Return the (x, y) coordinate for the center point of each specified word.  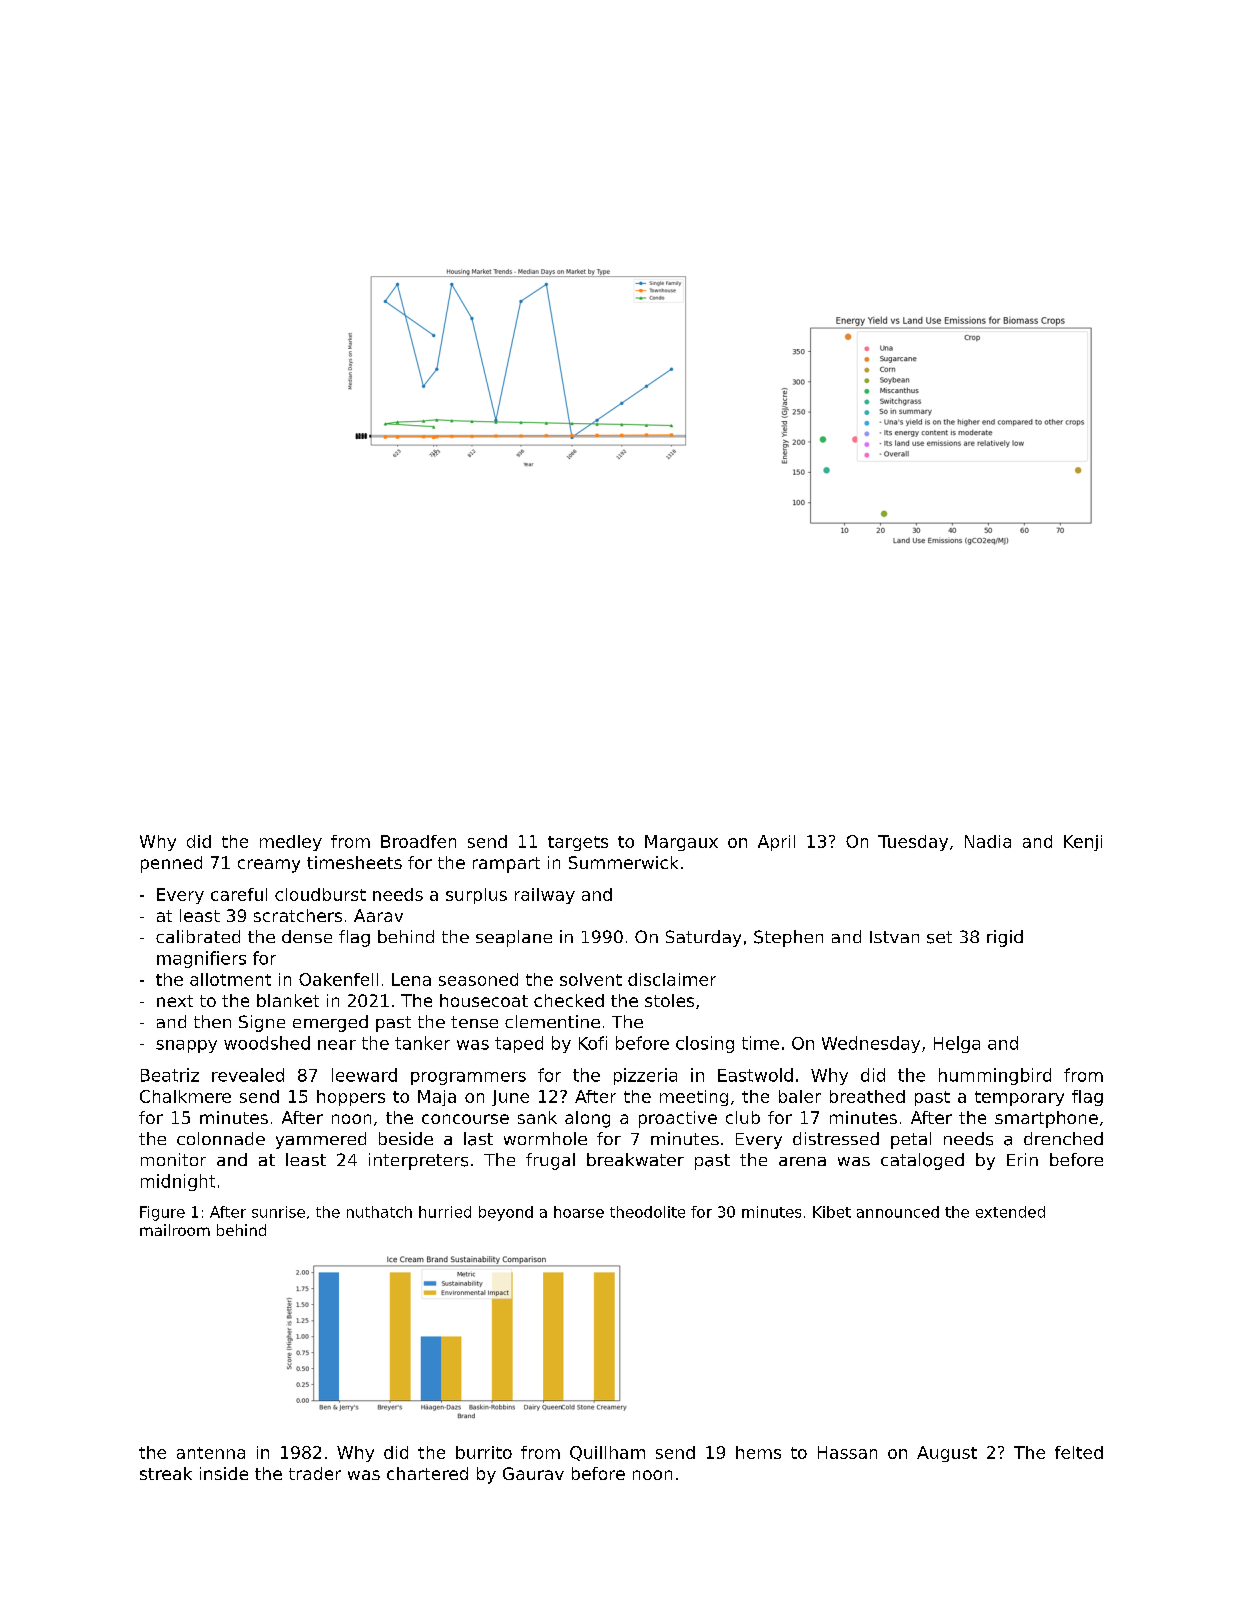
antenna (211, 1453)
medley (291, 843)
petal (911, 1140)
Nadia (988, 841)
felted (1079, 1452)
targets (578, 843)
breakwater (635, 1159)
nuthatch (379, 1212)
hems (758, 1452)
